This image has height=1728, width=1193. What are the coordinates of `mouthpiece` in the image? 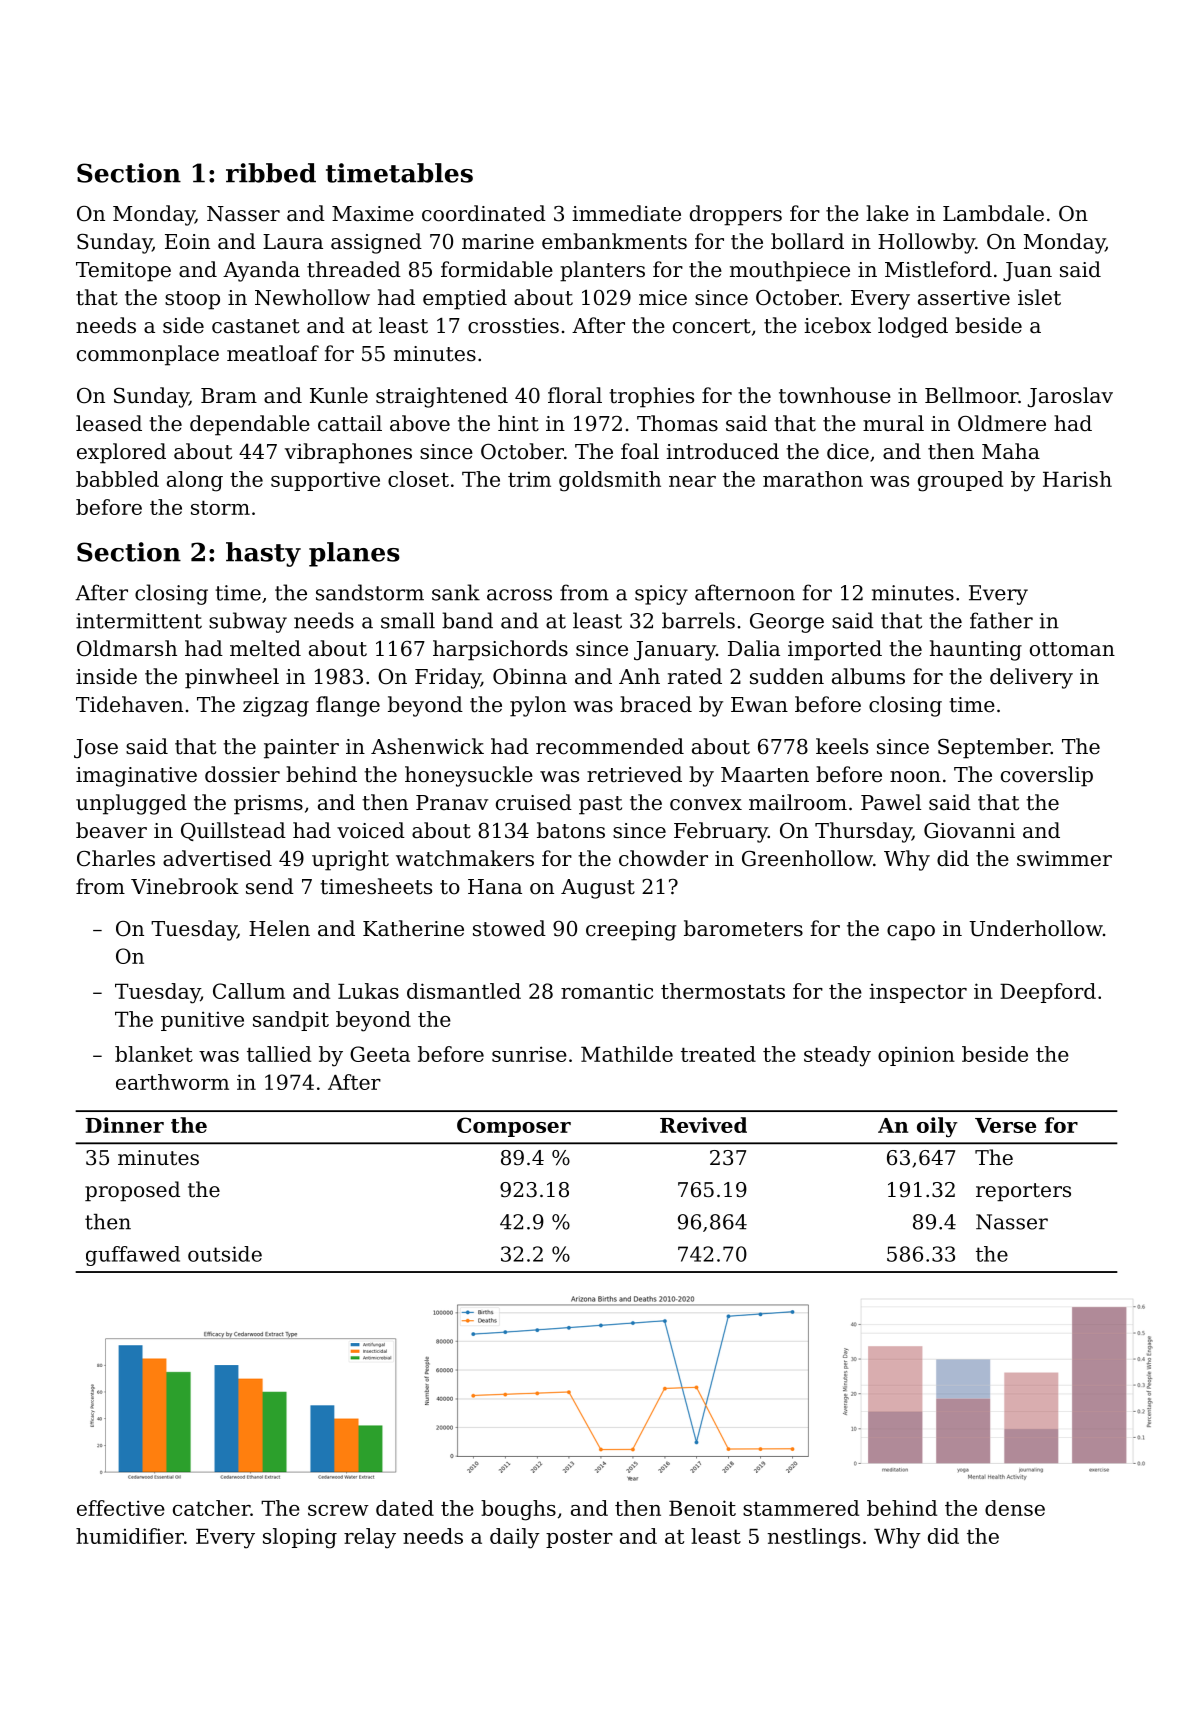 It's located at (790, 271).
